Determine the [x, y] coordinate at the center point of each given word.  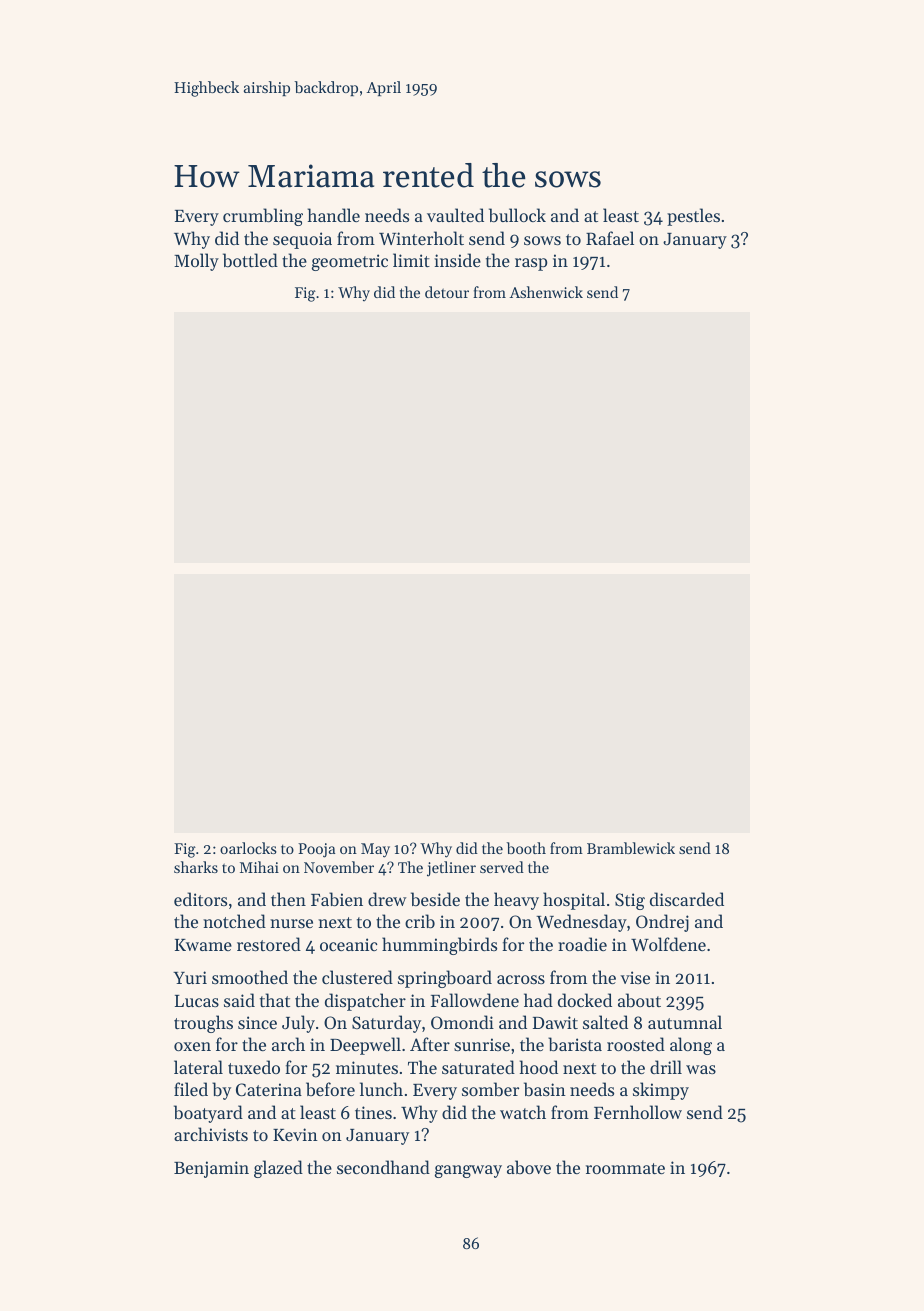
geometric [350, 262]
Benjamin [211, 1169]
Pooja [316, 850]
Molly [196, 262]
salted [605, 1022]
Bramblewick [631, 848]
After [430, 1044]
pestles [693, 217]
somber [490, 1089]
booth [526, 848]
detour [447, 292]
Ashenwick [546, 292]
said [239, 1000]
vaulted [455, 215]
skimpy [661, 1091]
